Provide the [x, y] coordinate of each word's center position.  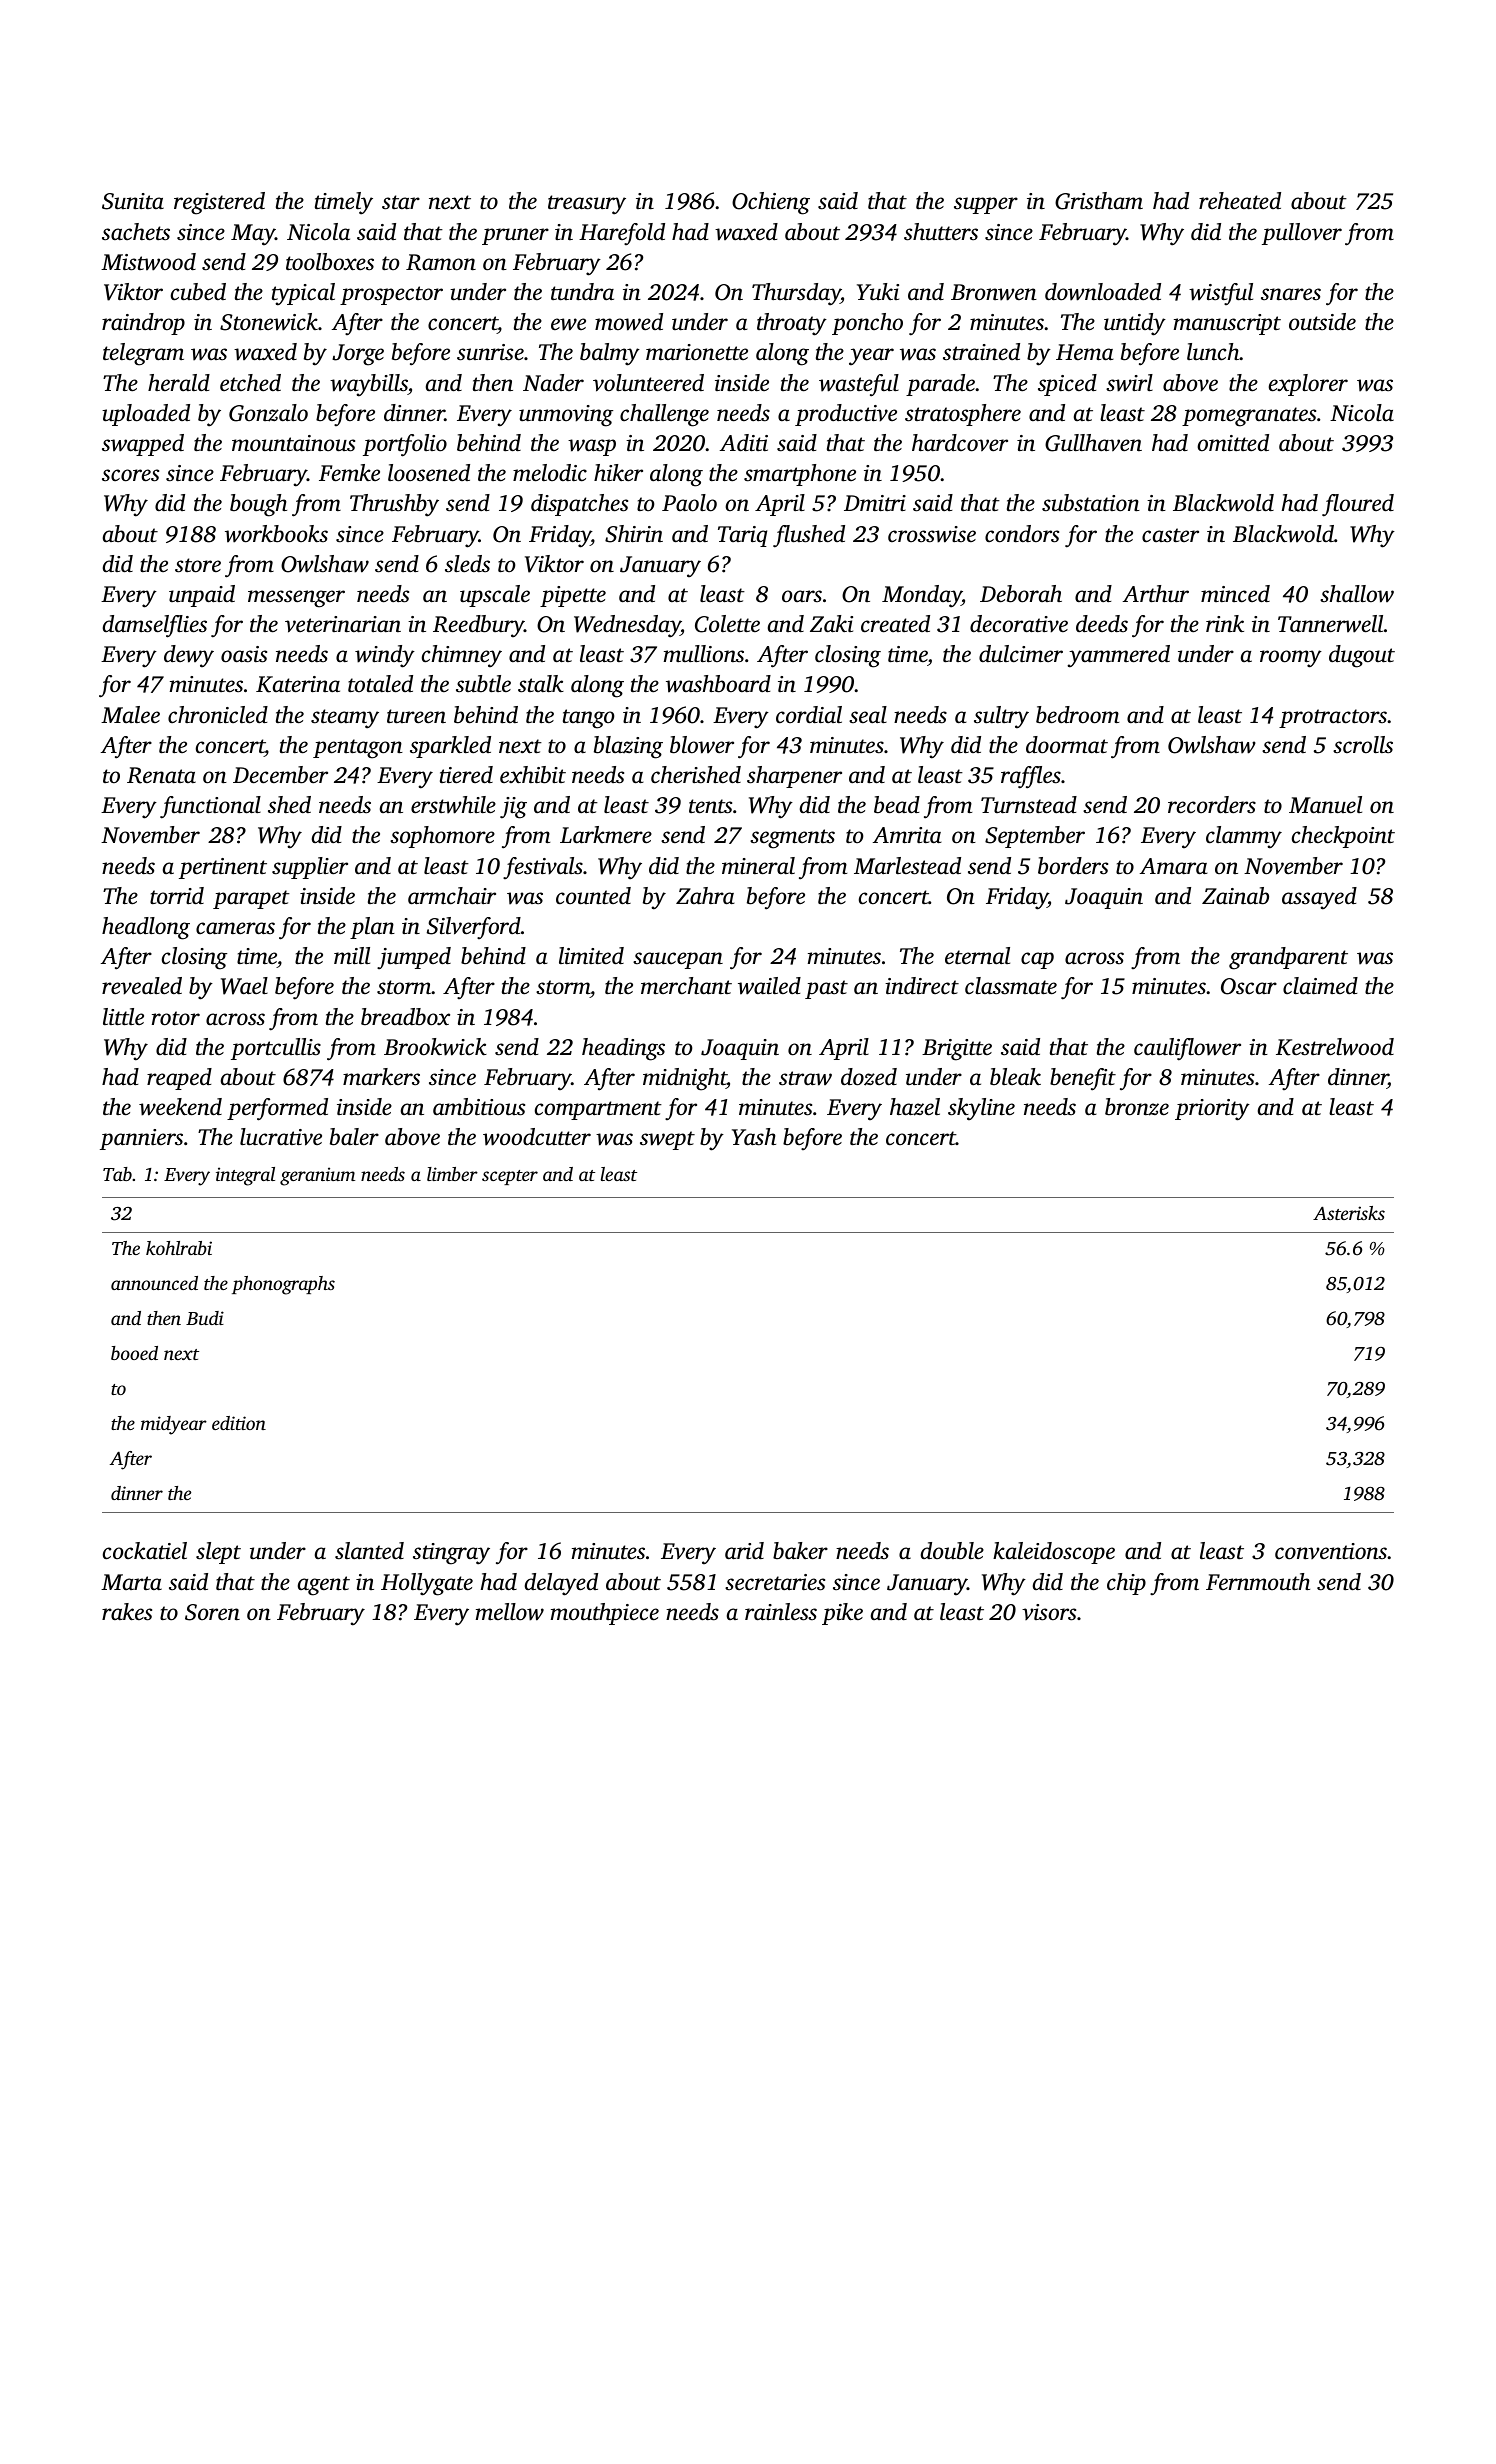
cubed [198, 292]
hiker [618, 473]
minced [1235, 594]
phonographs [283, 1285]
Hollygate [427, 1584]
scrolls [1363, 745]
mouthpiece [605, 1614]
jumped [414, 958]
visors [1049, 1612]
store [198, 565]
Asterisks [1349, 1213]
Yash [754, 1137]
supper [986, 205]
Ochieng [771, 203]
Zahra [705, 896]
